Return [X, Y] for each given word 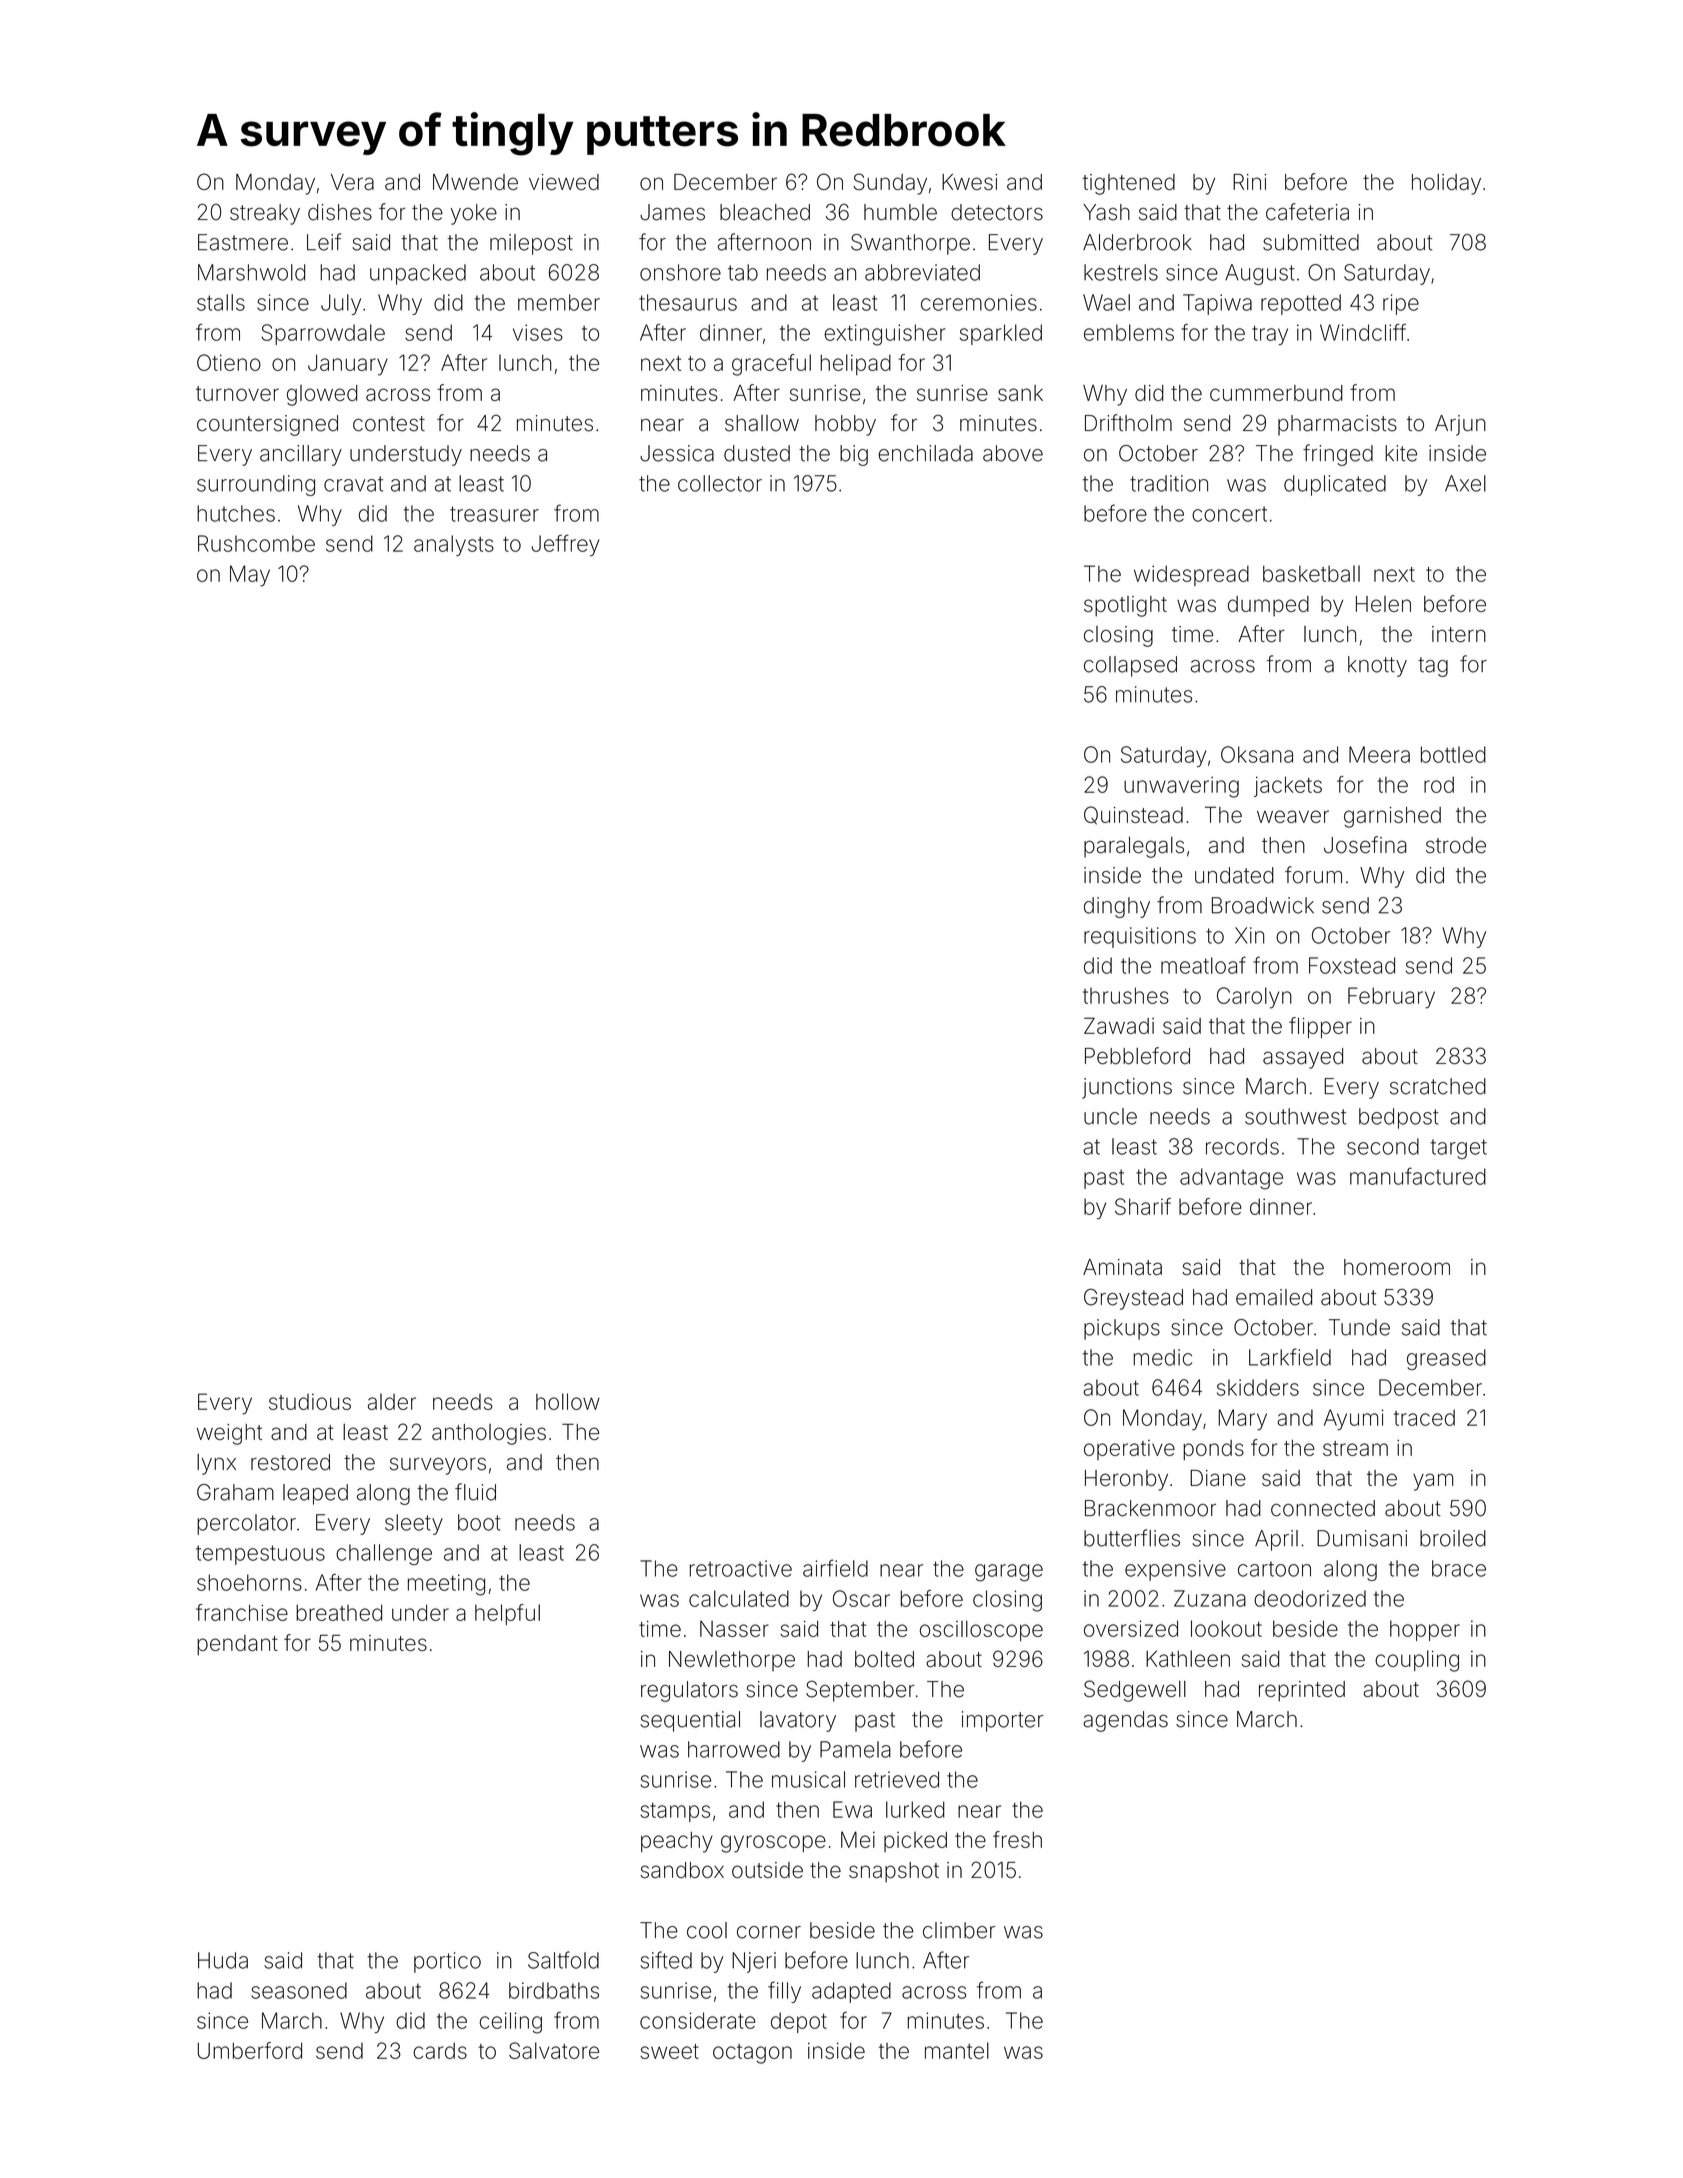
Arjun [1460, 425]
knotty [1377, 666]
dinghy [1117, 907]
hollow [568, 1401]
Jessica [677, 453]
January [348, 365]
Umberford [250, 2050]
